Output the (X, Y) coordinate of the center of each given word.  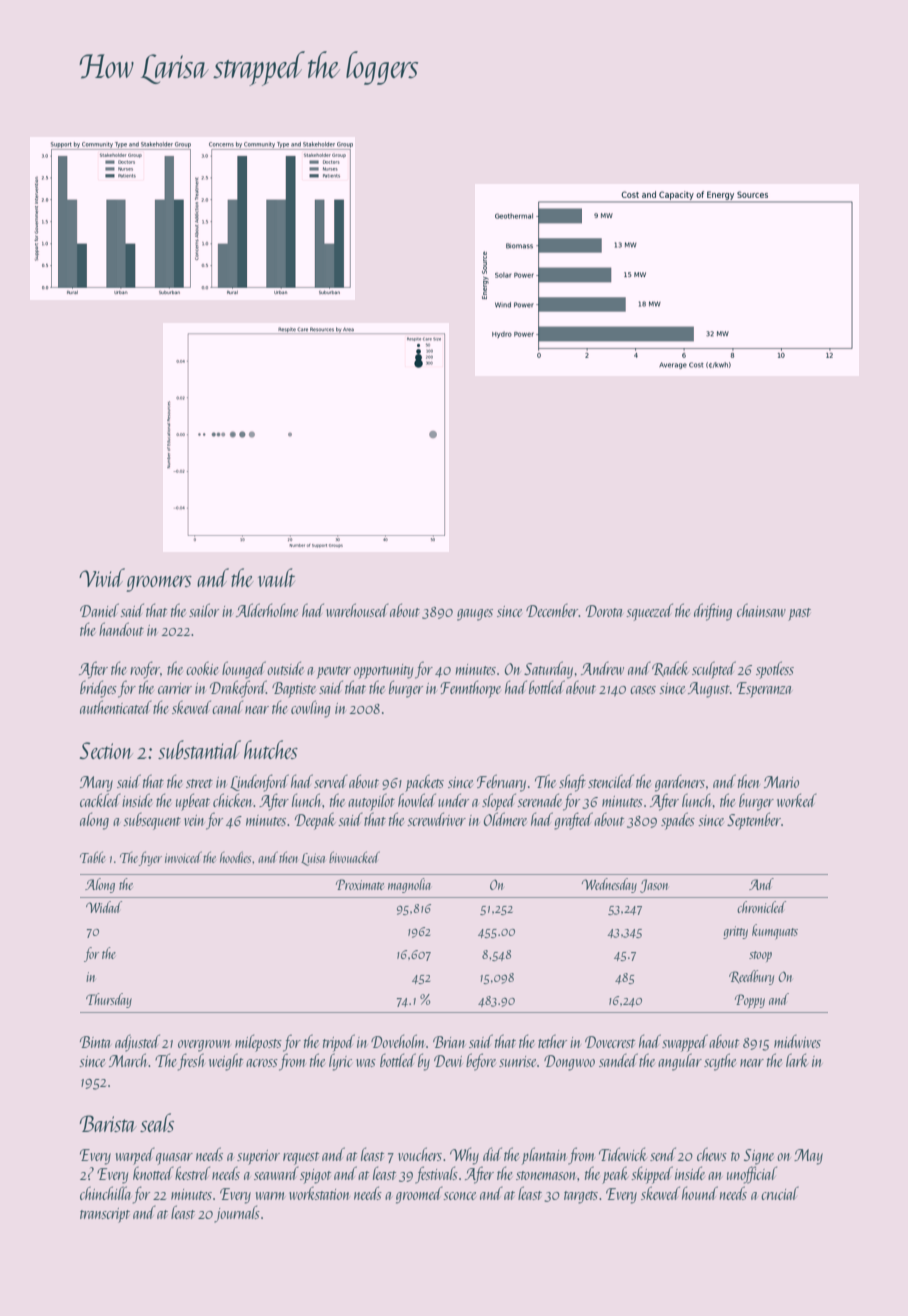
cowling (311, 709)
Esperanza (764, 690)
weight (226, 1062)
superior (258, 1157)
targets (581, 1197)
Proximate (360, 884)
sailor (204, 610)
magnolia (409, 885)
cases (643, 690)
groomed (419, 1195)
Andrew (602, 668)
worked (797, 800)
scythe (720, 1062)
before (481, 1062)
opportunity (383, 671)
